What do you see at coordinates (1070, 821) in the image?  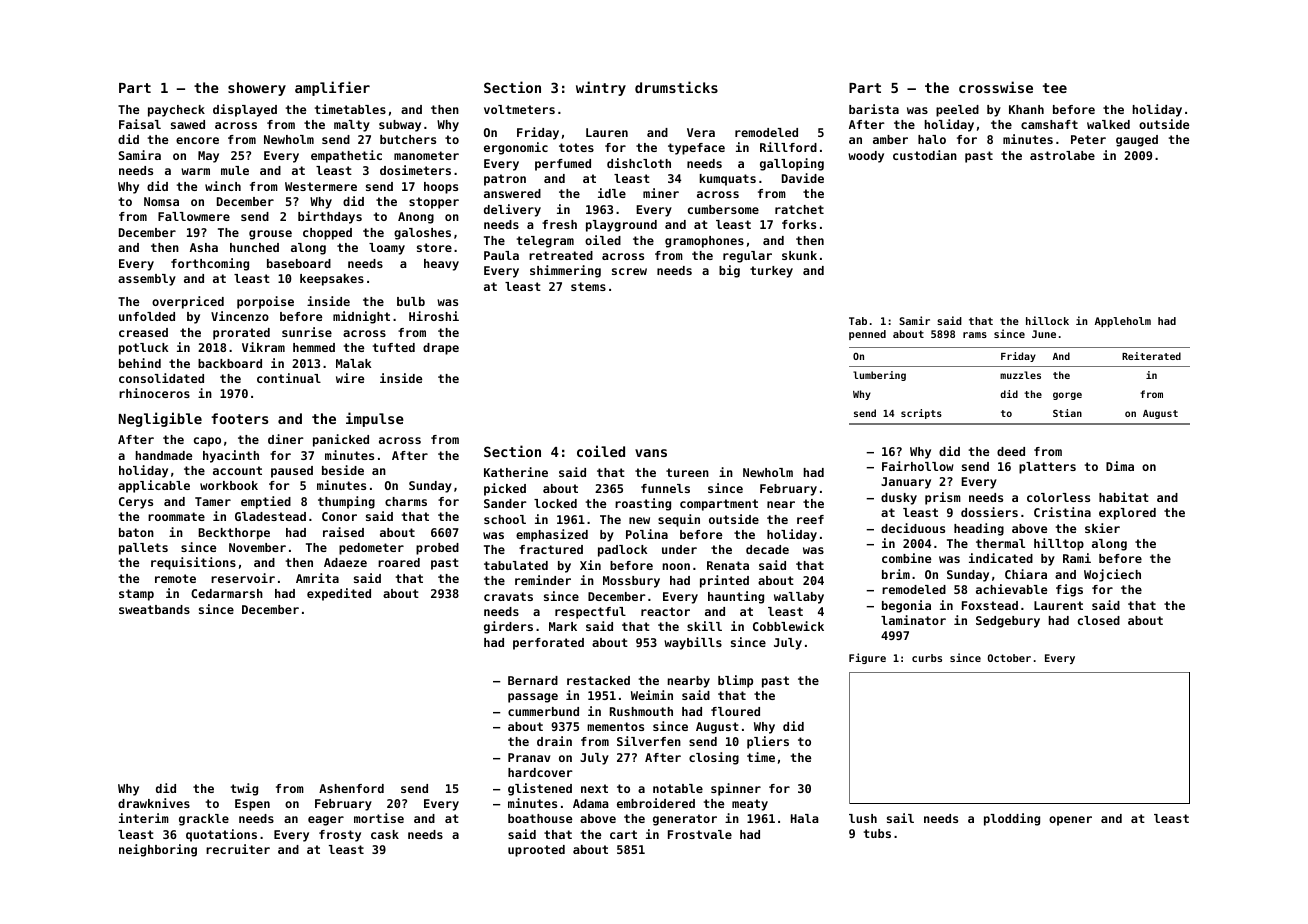 I see `opener` at bounding box center [1070, 821].
